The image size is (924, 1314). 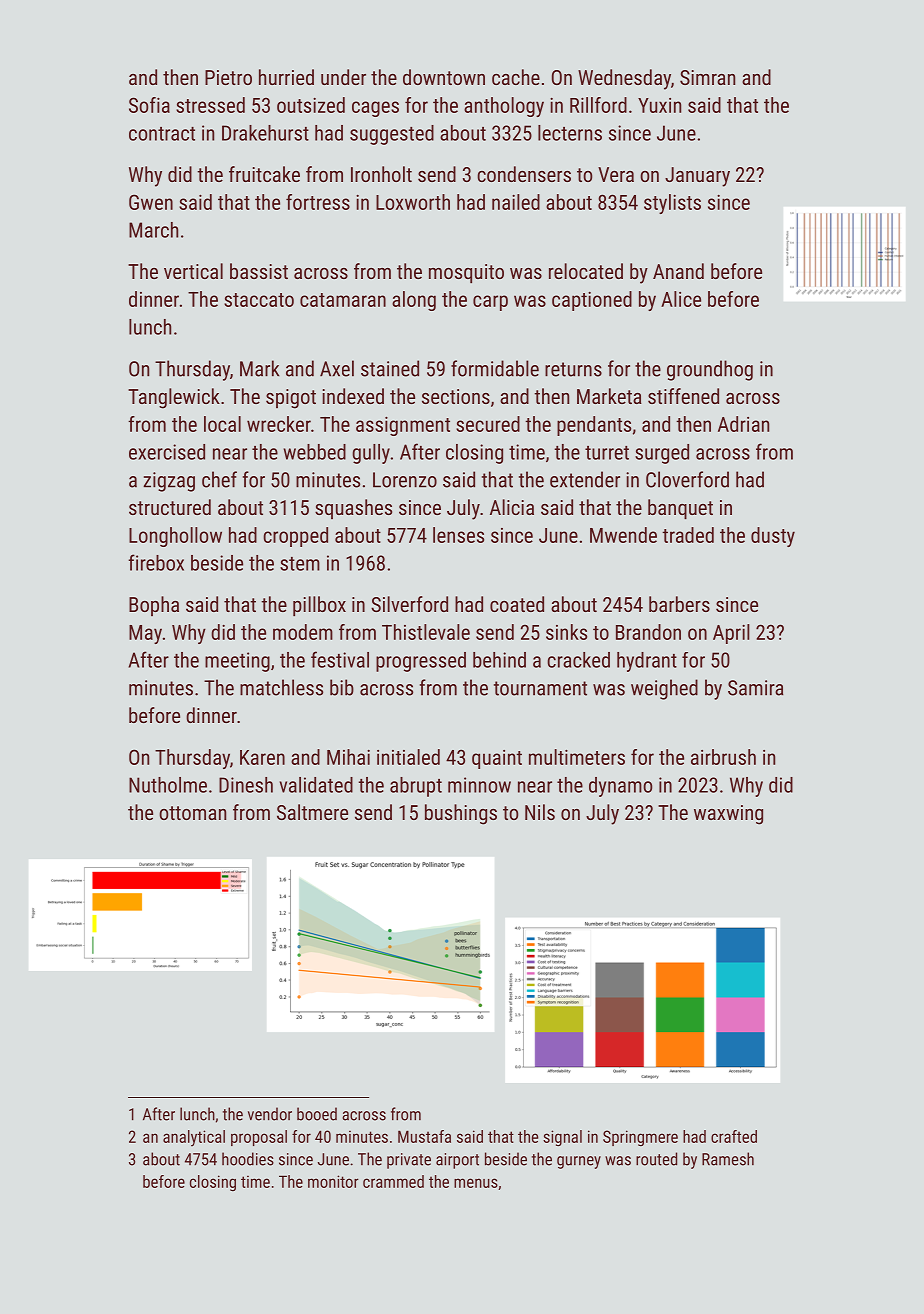 What do you see at coordinates (149, 105) in the screenshot?
I see `Sofia` at bounding box center [149, 105].
